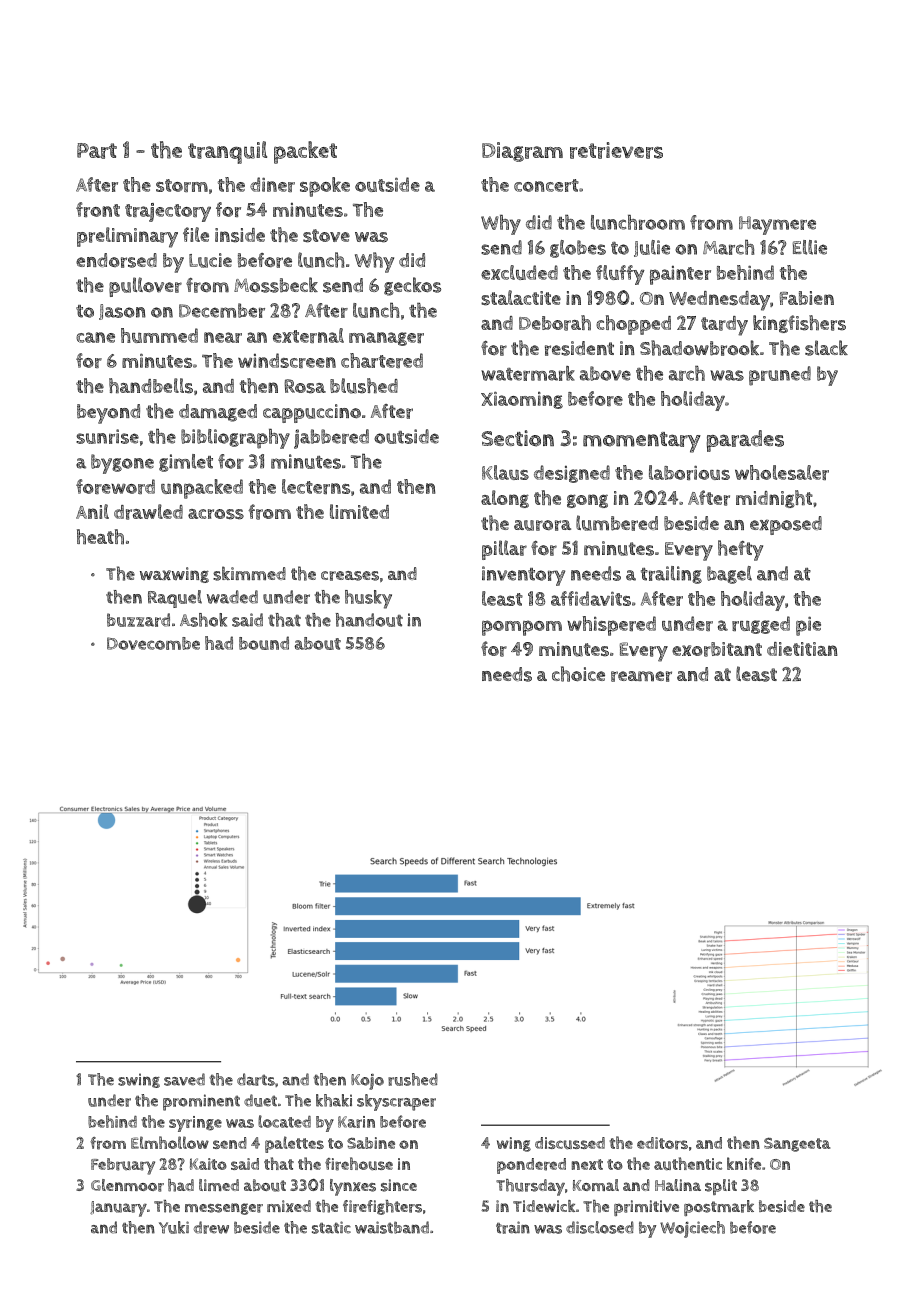 This page has height=1311, width=924. What do you see at coordinates (692, 1229) in the page?
I see `Wojciech` at bounding box center [692, 1229].
